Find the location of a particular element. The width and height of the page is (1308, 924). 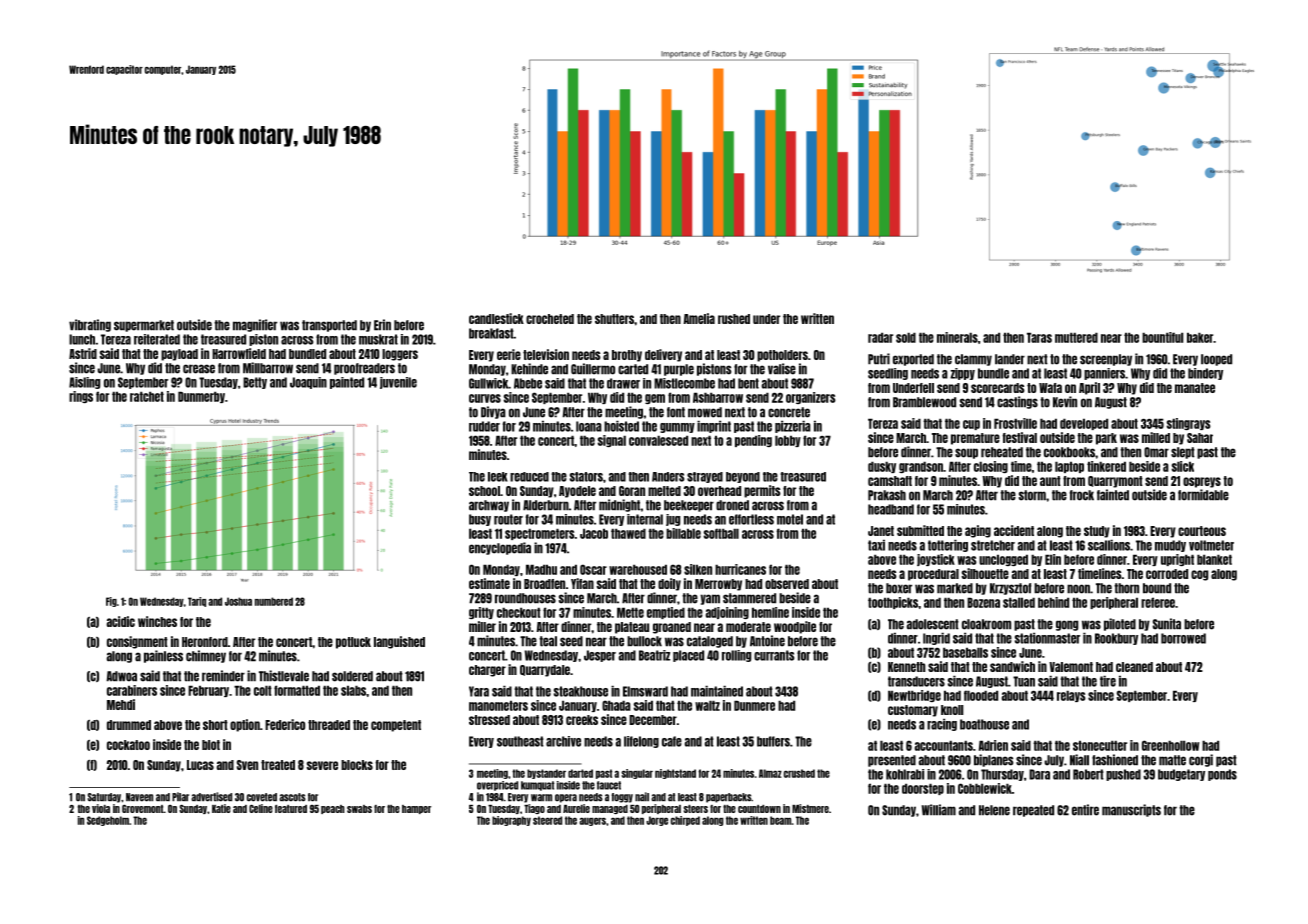

stingrays is located at coordinates (1189, 424).
